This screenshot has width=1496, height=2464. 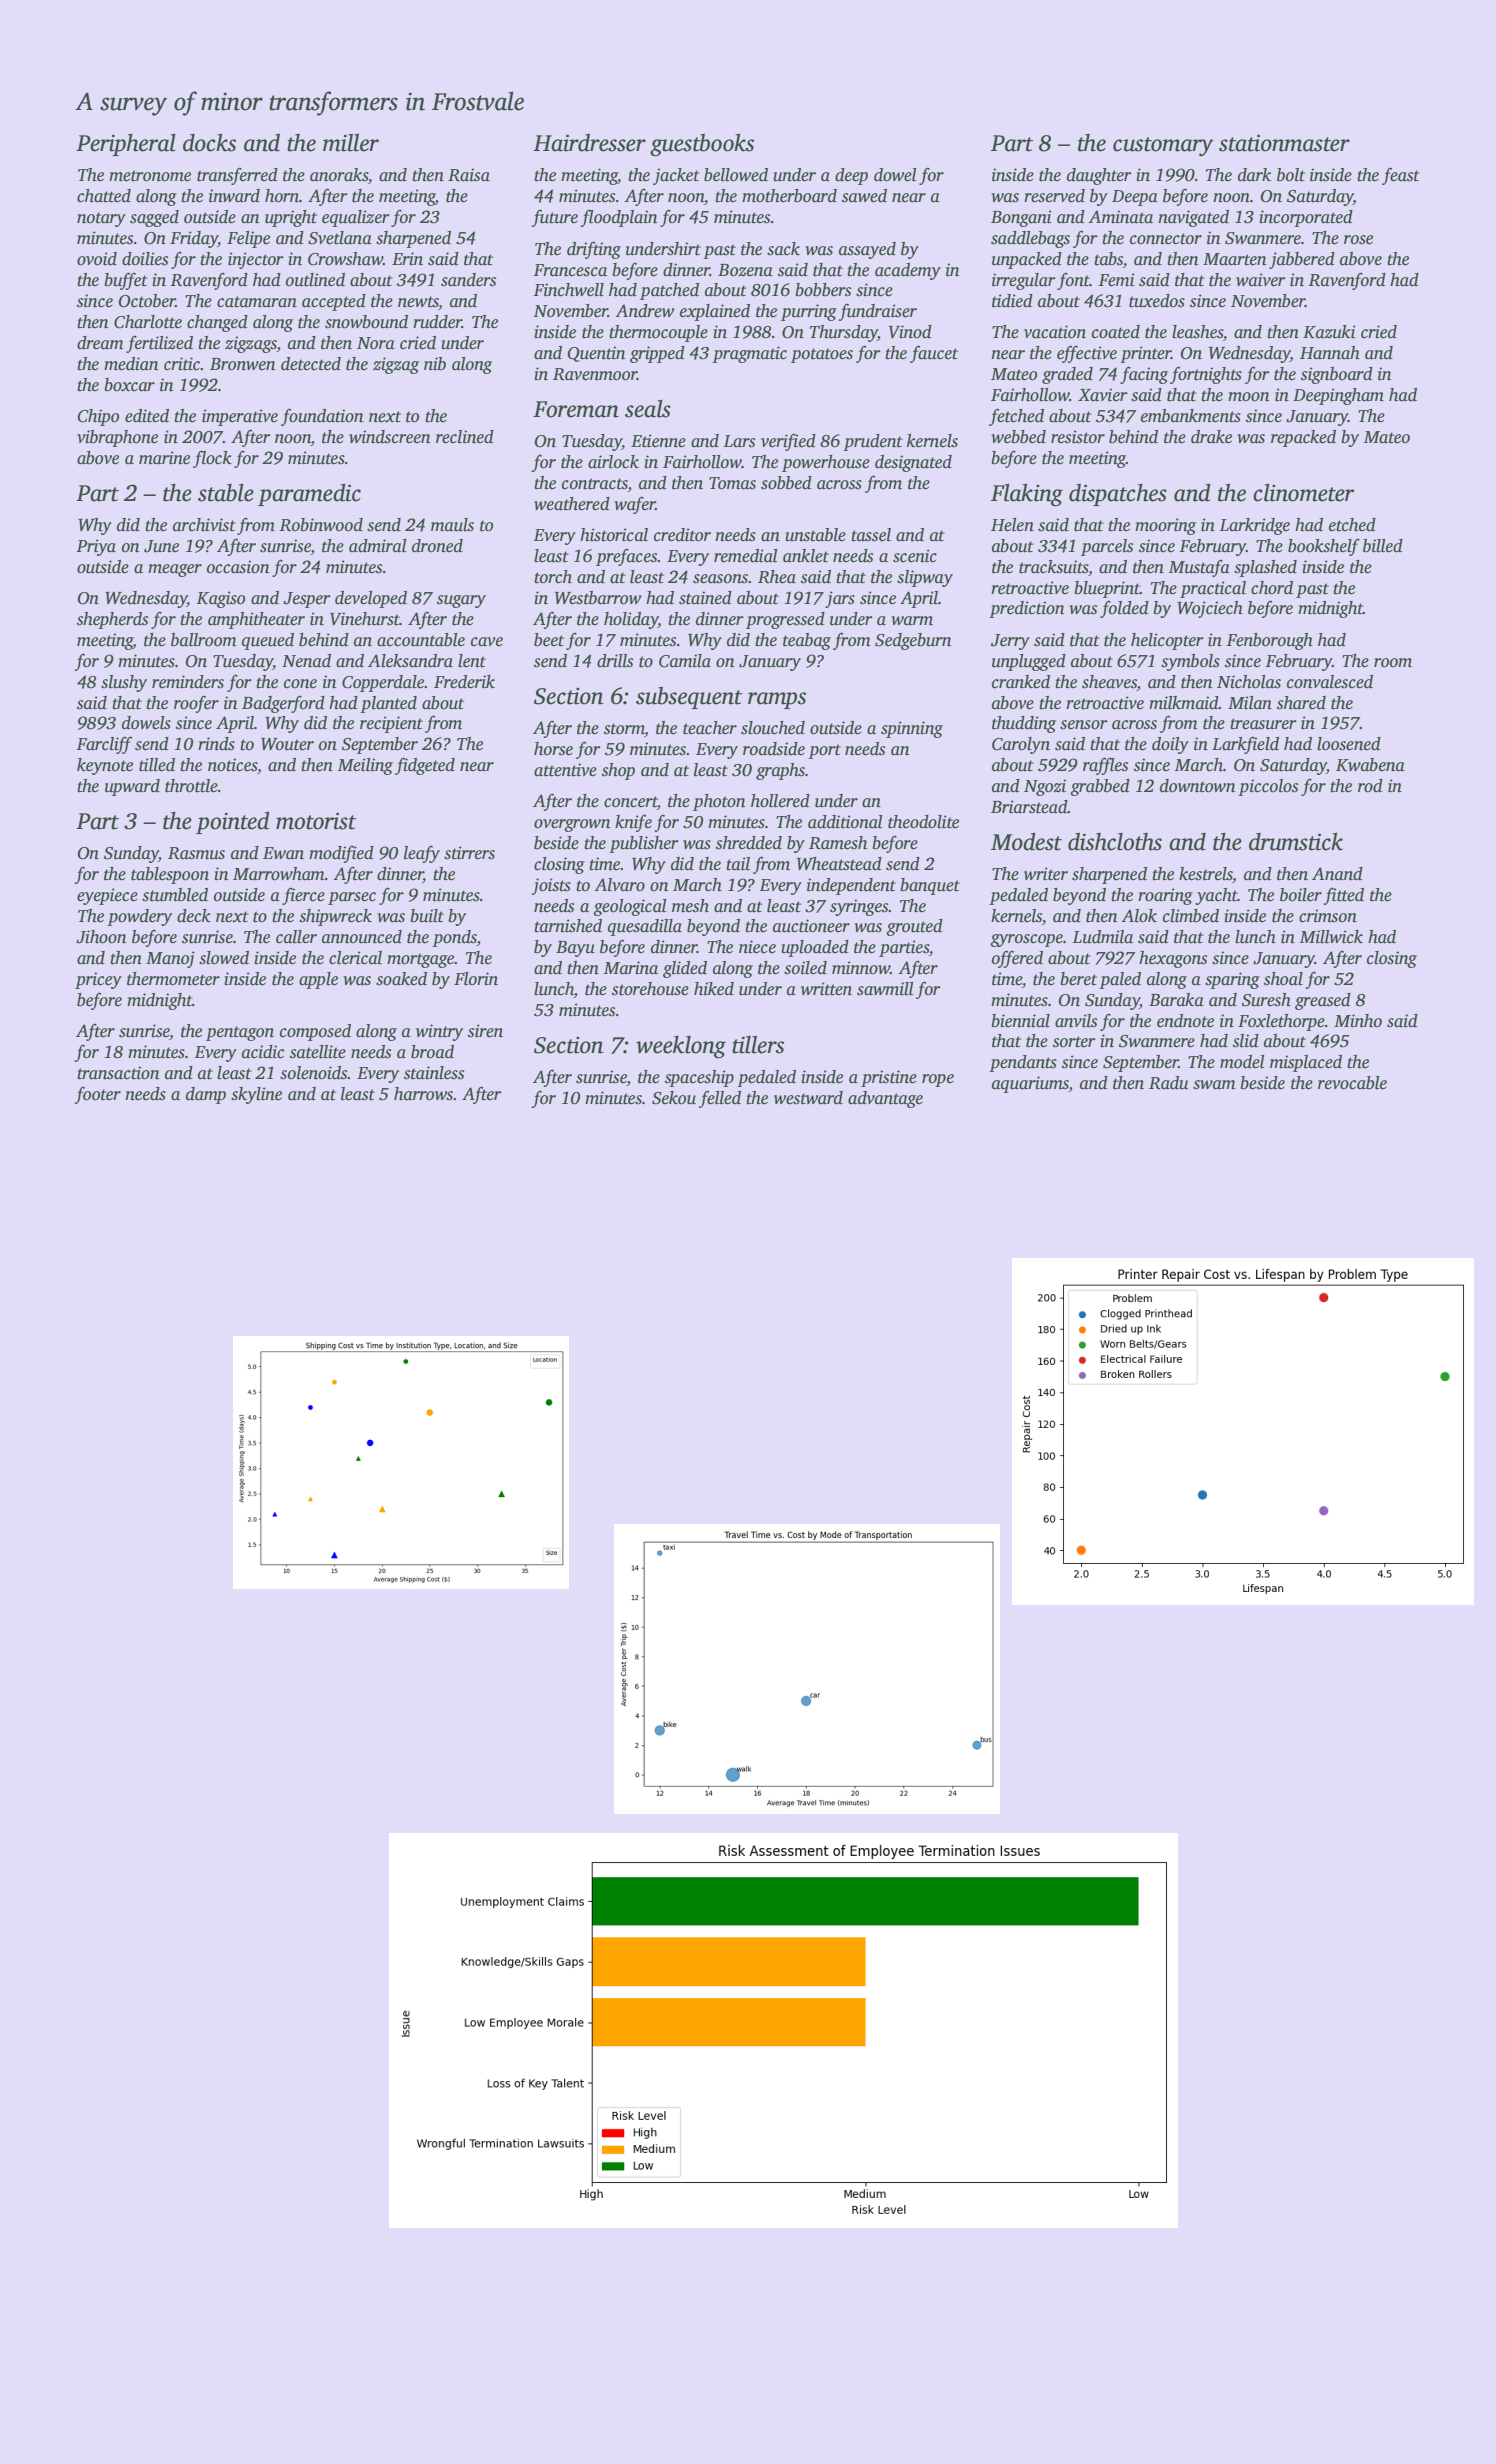 What do you see at coordinates (341, 854) in the screenshot?
I see `modified` at bounding box center [341, 854].
